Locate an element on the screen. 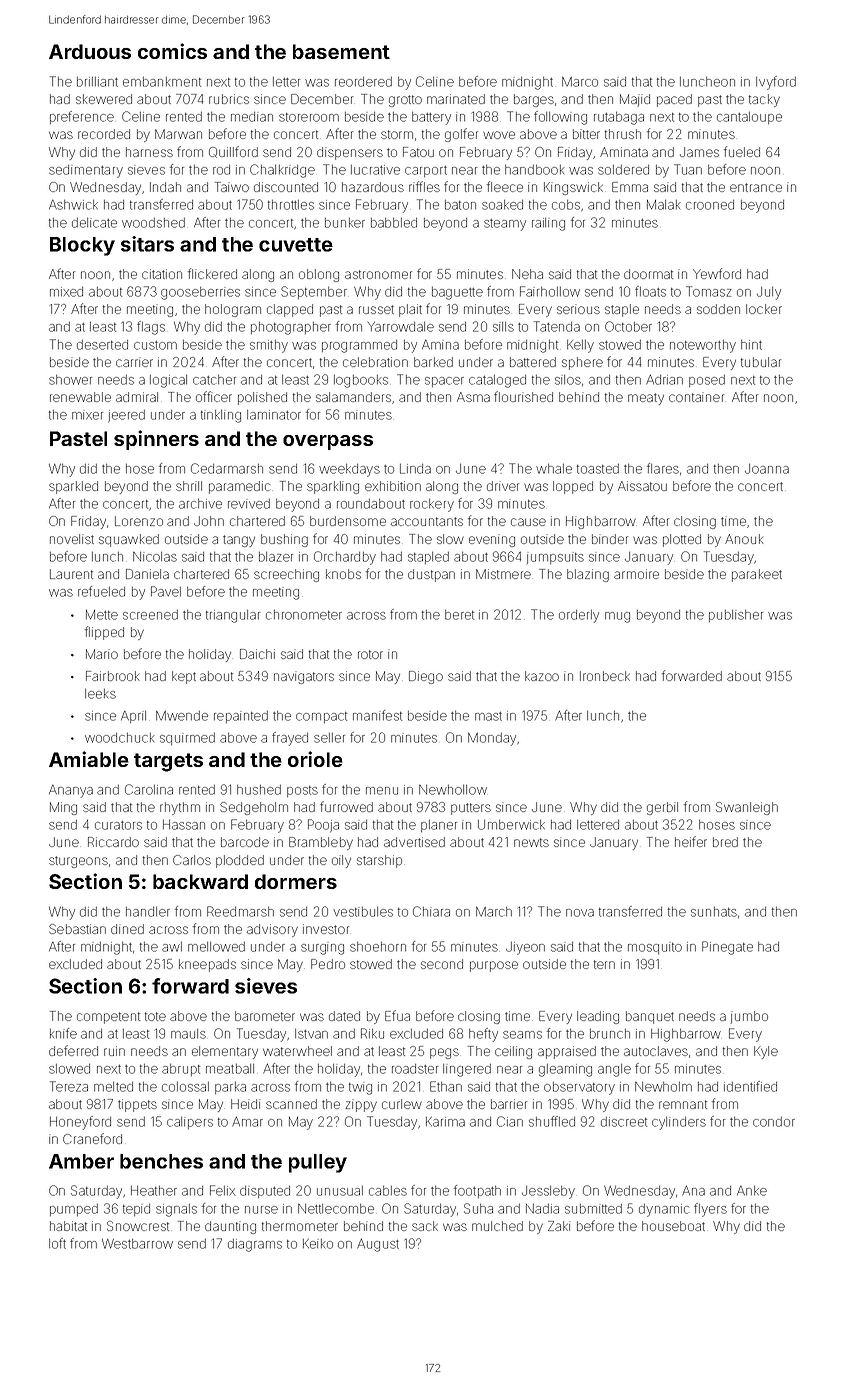  basement is located at coordinates (341, 51).
